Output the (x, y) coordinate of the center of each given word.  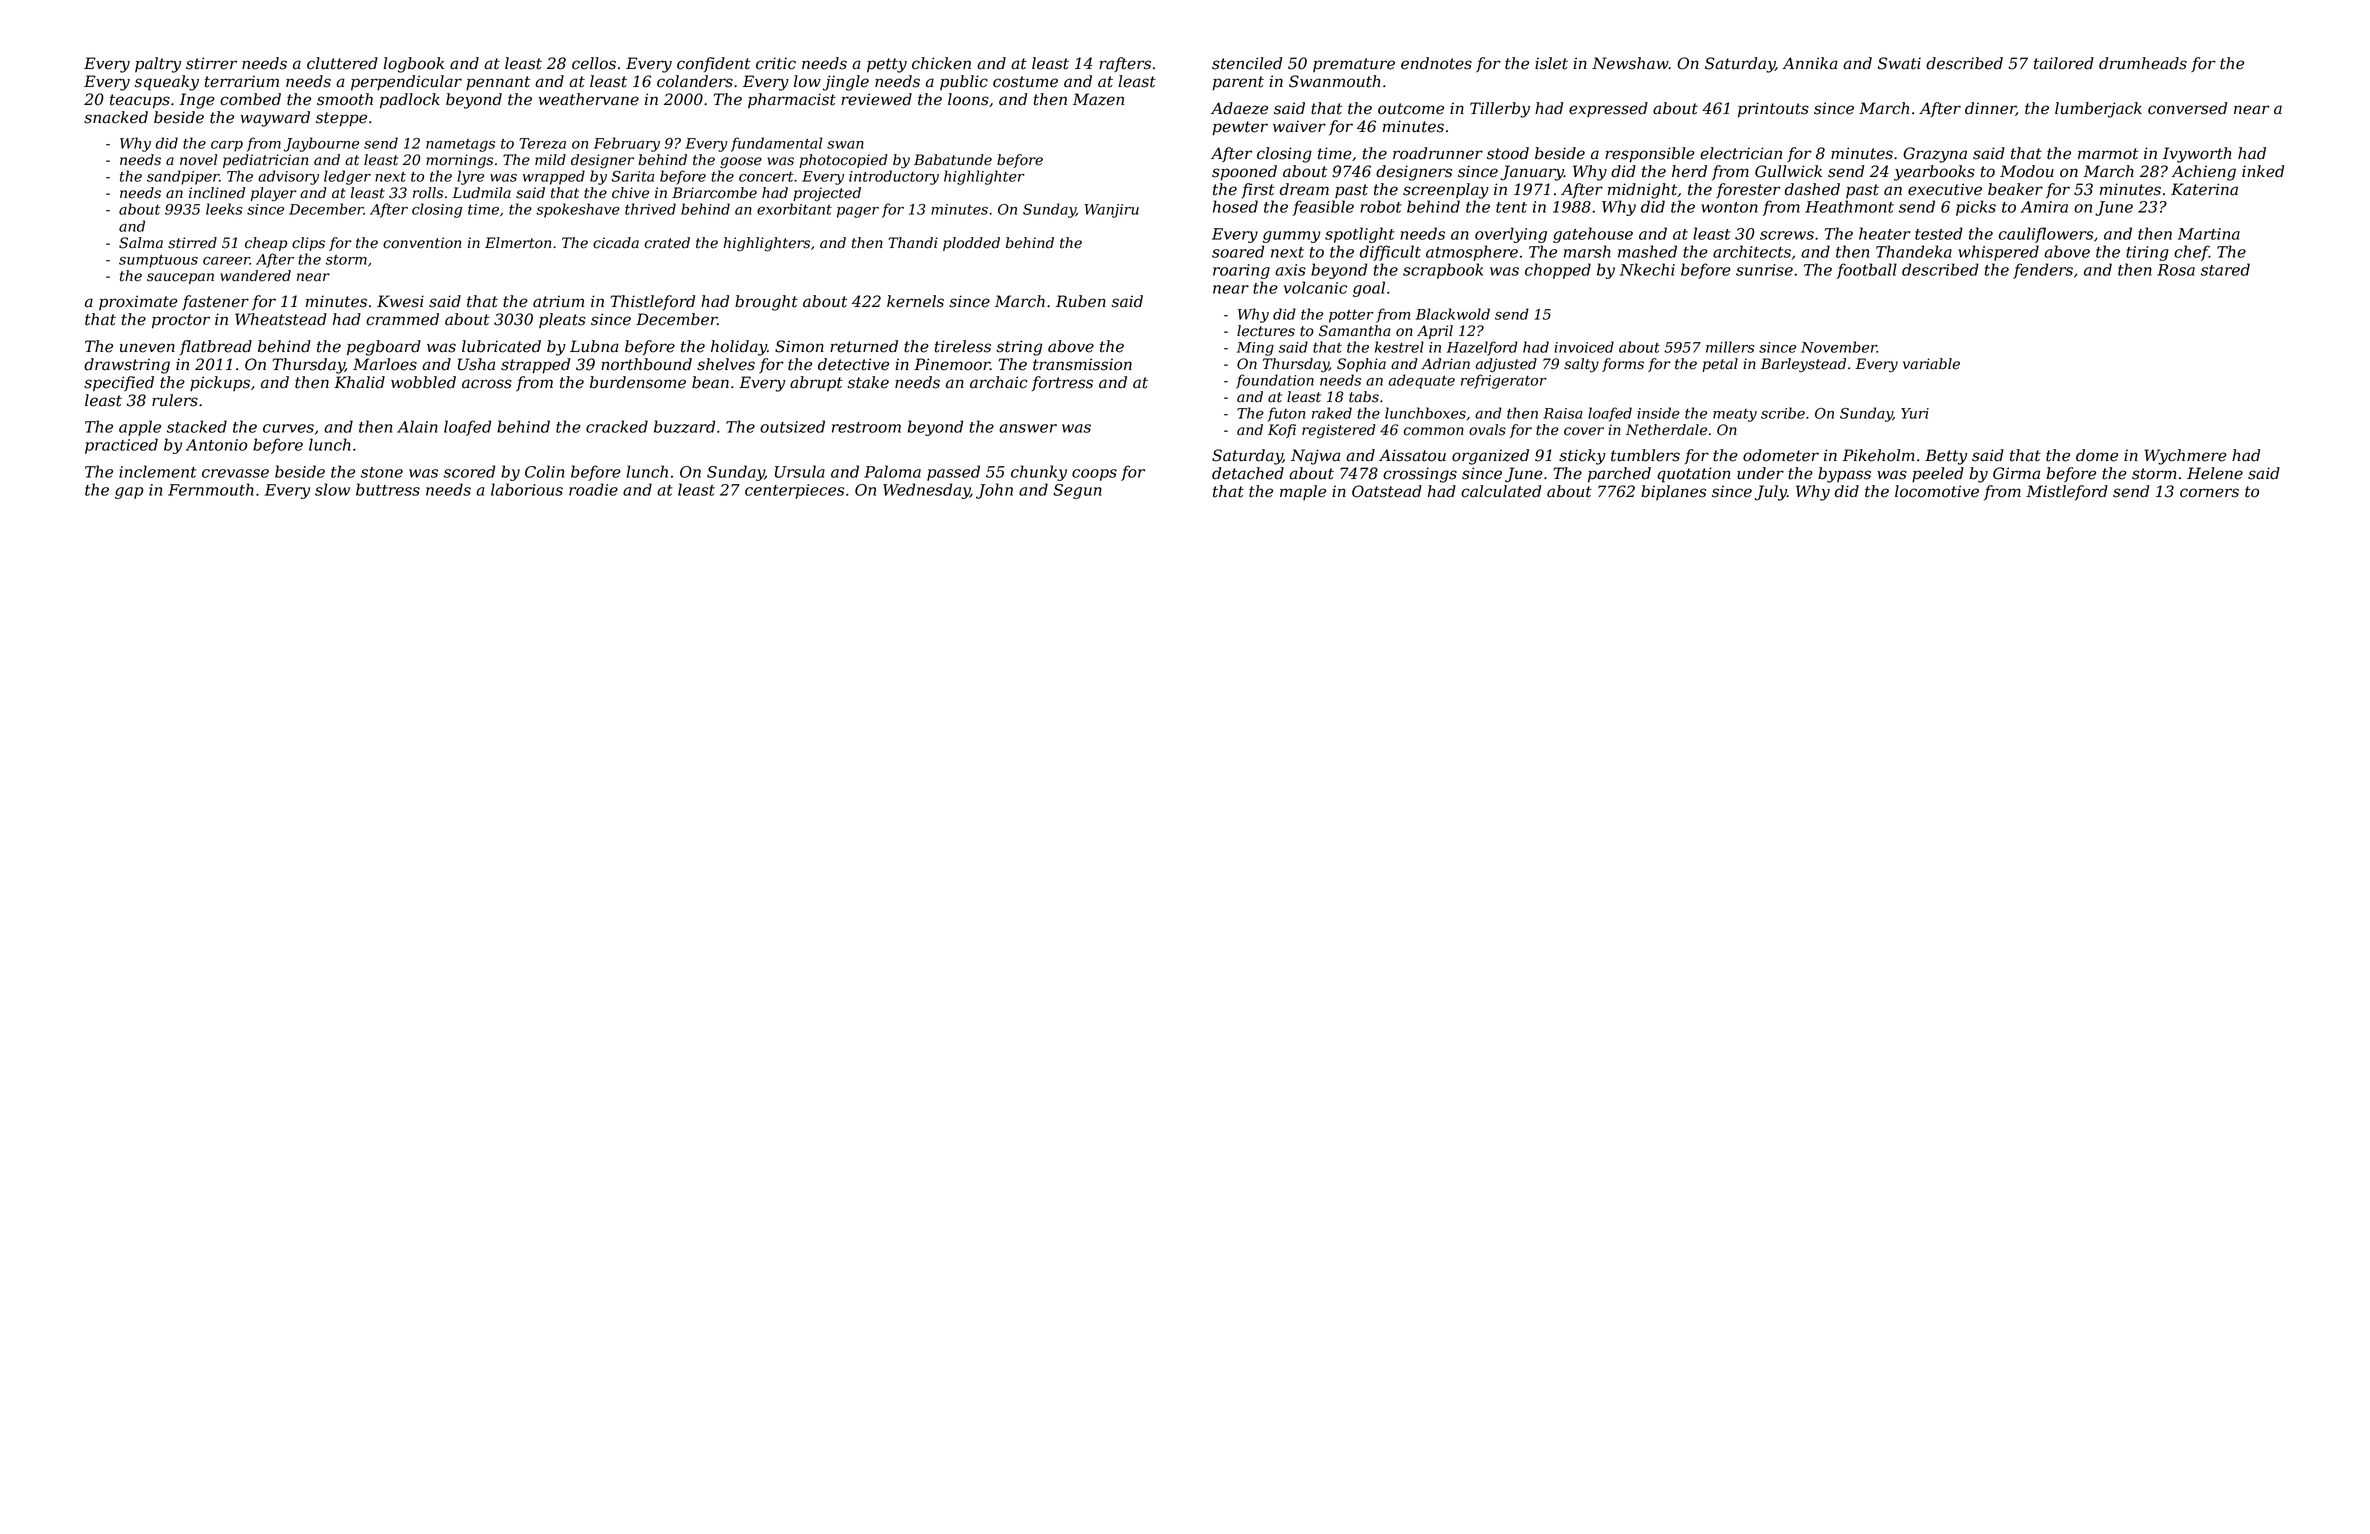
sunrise (1764, 270)
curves (288, 428)
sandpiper (183, 177)
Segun (1077, 491)
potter (1351, 316)
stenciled (1247, 63)
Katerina (2204, 189)
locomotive (1937, 491)
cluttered (342, 63)
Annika (1810, 63)
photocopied (843, 161)
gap (129, 493)
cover (1584, 431)
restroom (866, 427)
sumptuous (158, 261)
